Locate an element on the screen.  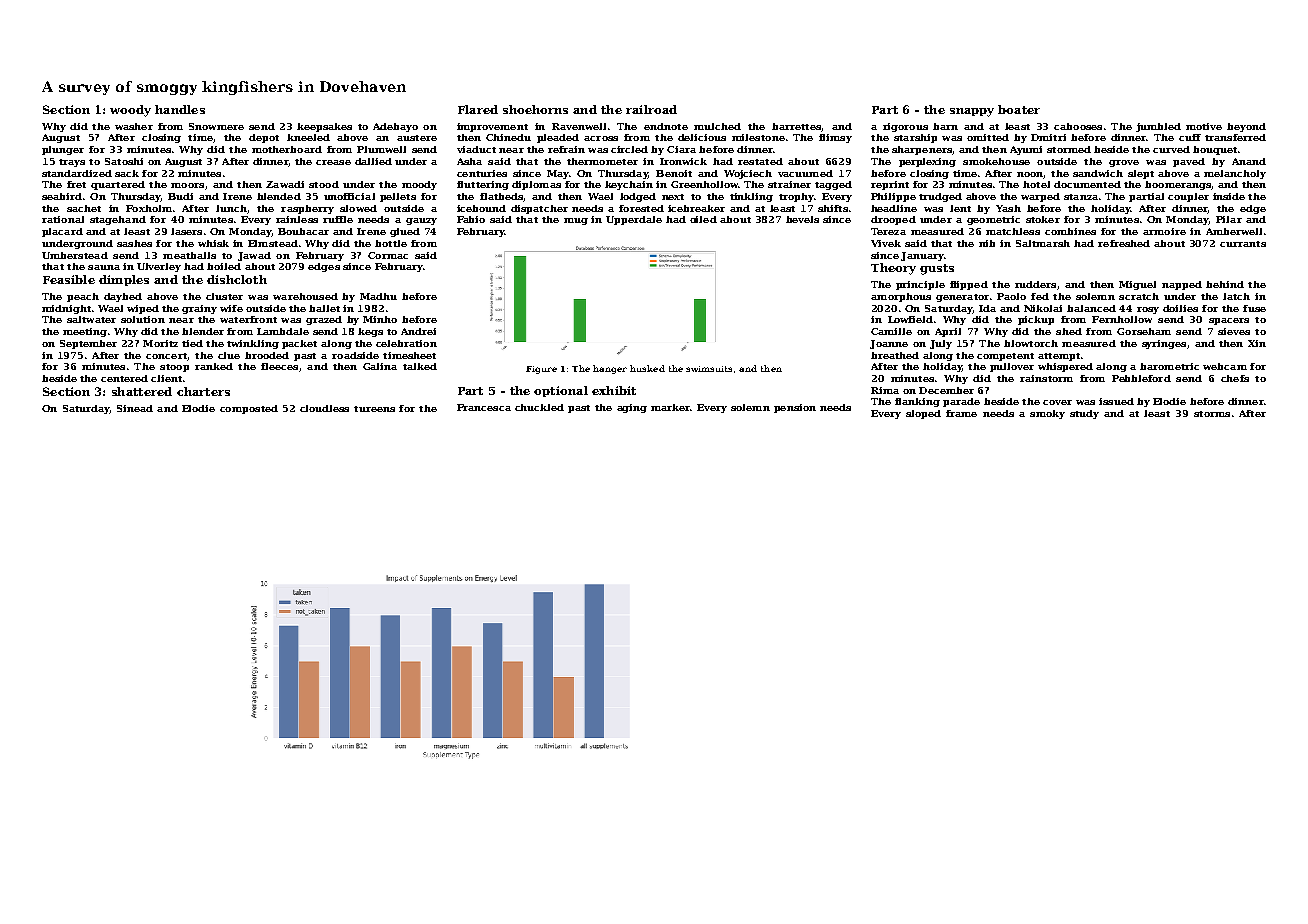
railroad is located at coordinates (651, 109).
